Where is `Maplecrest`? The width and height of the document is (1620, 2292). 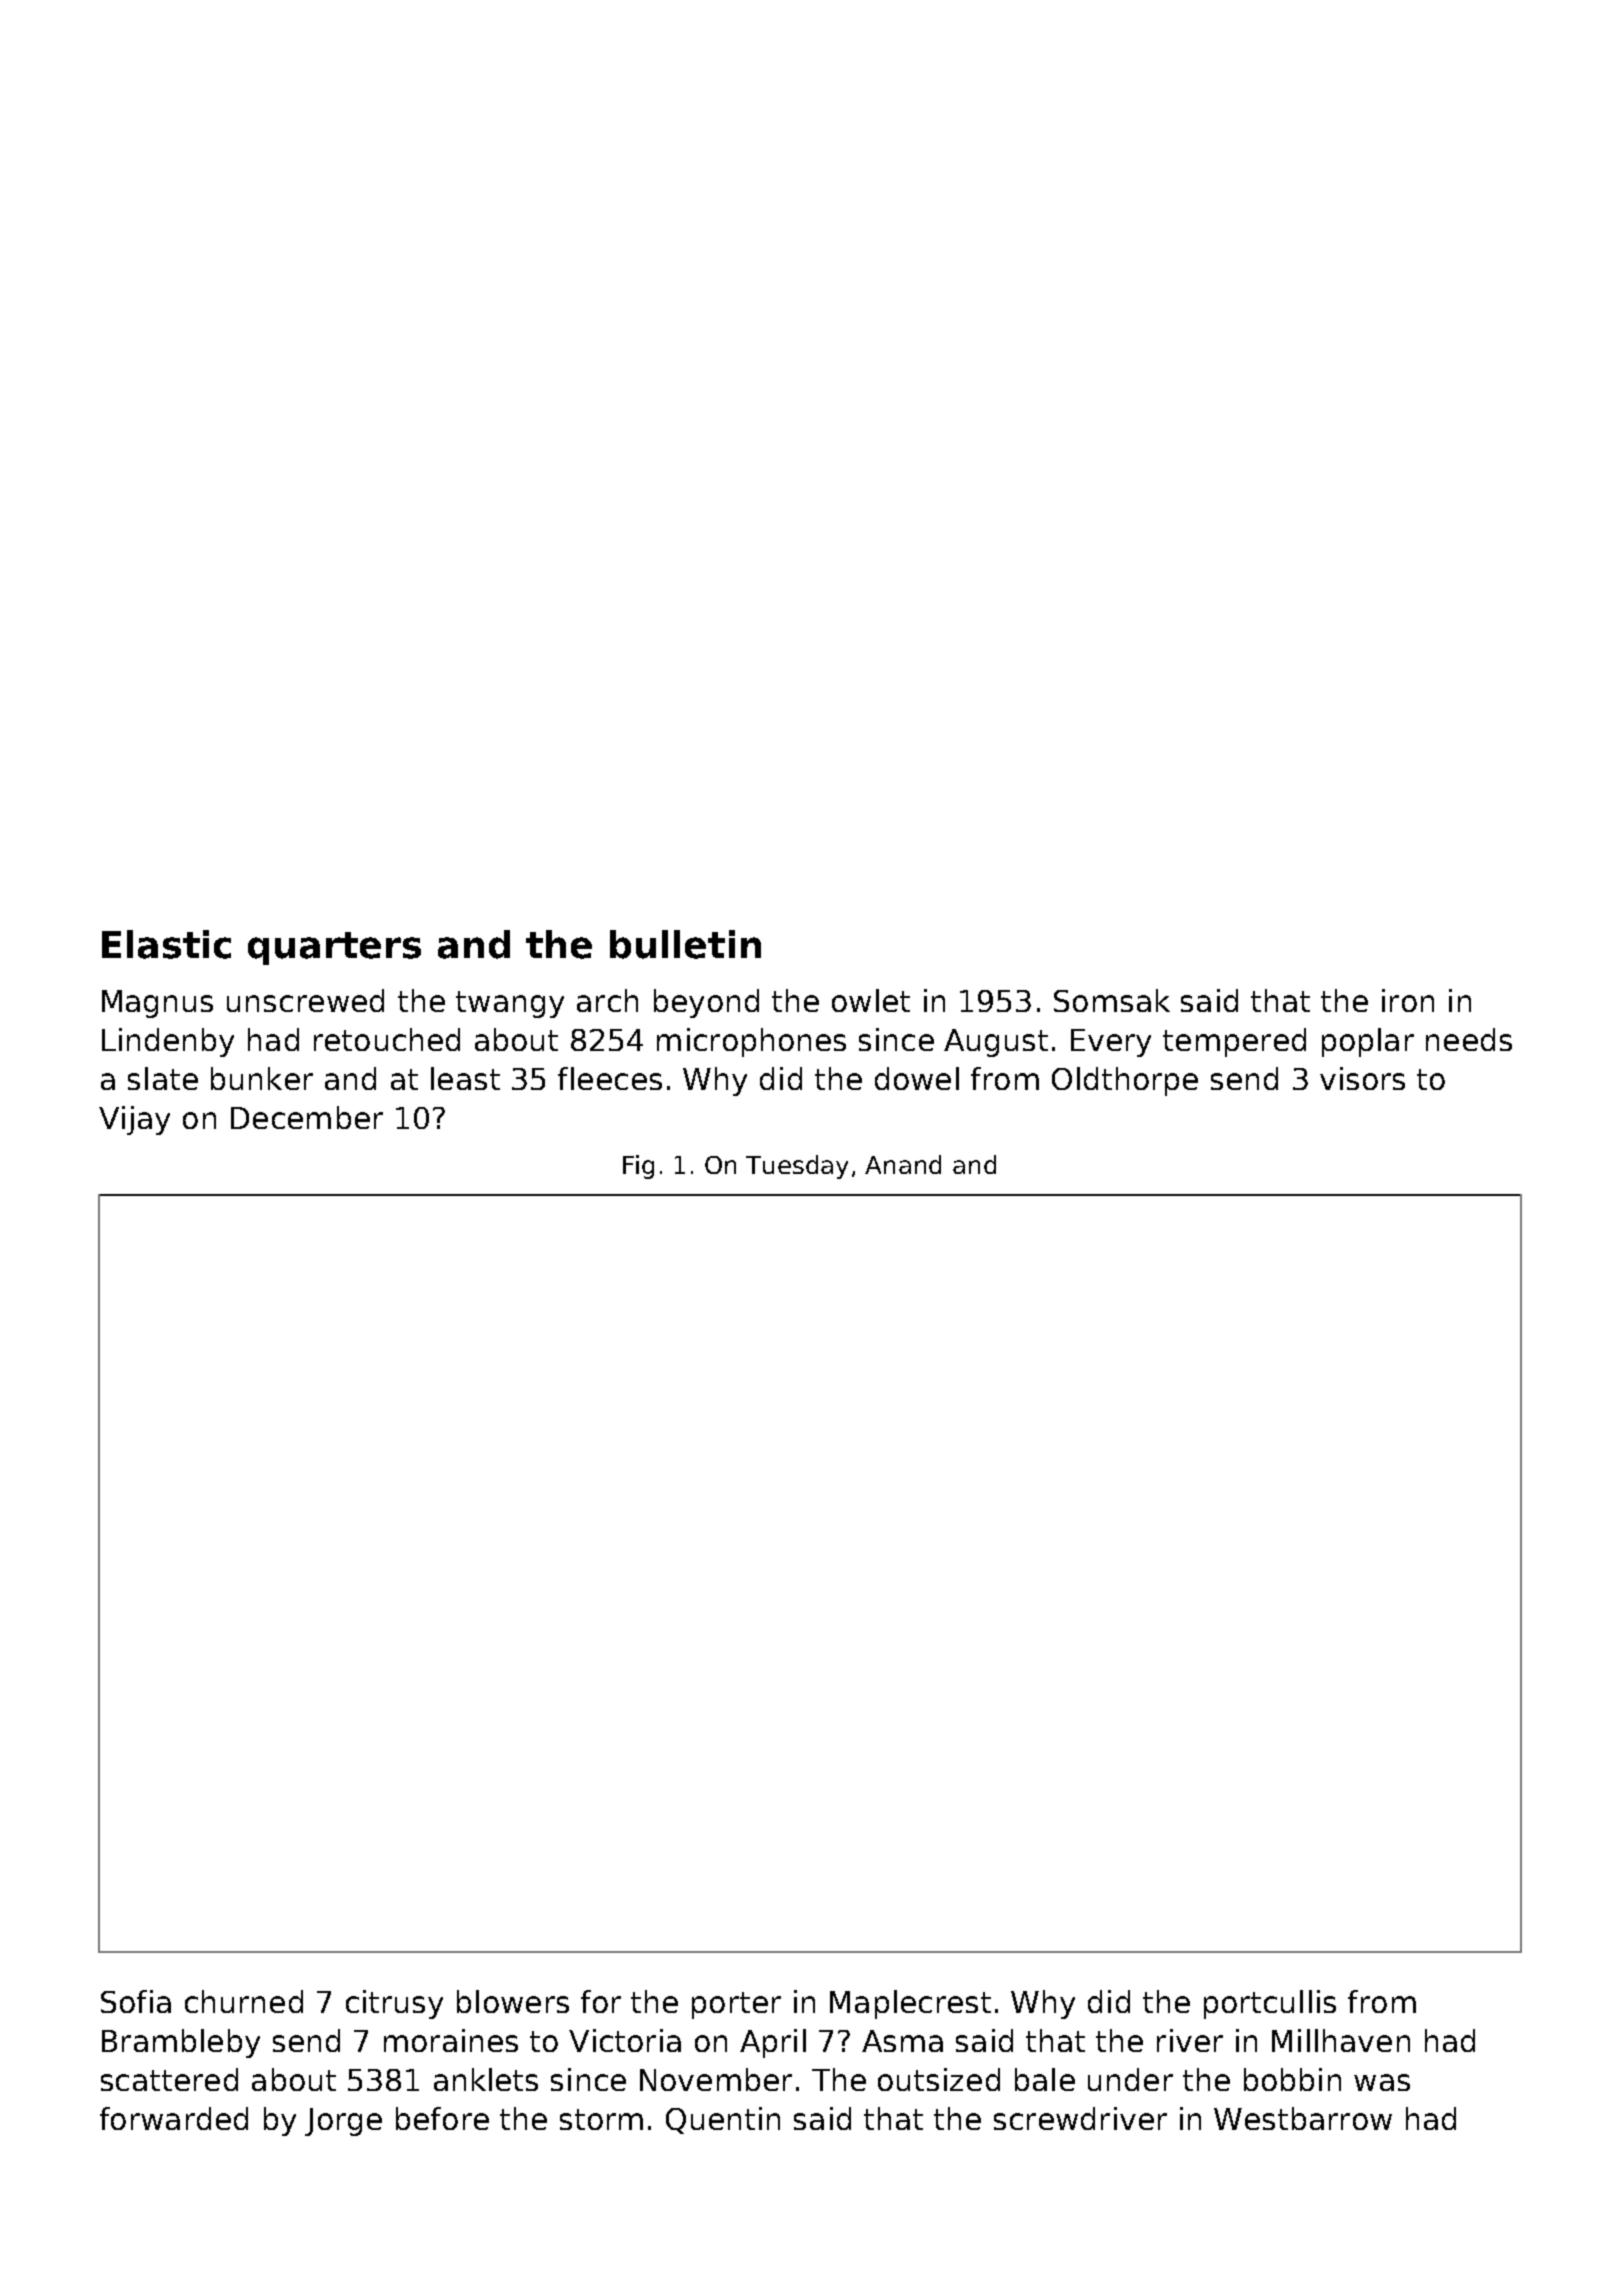
Maplecrest is located at coordinates (910, 2004).
